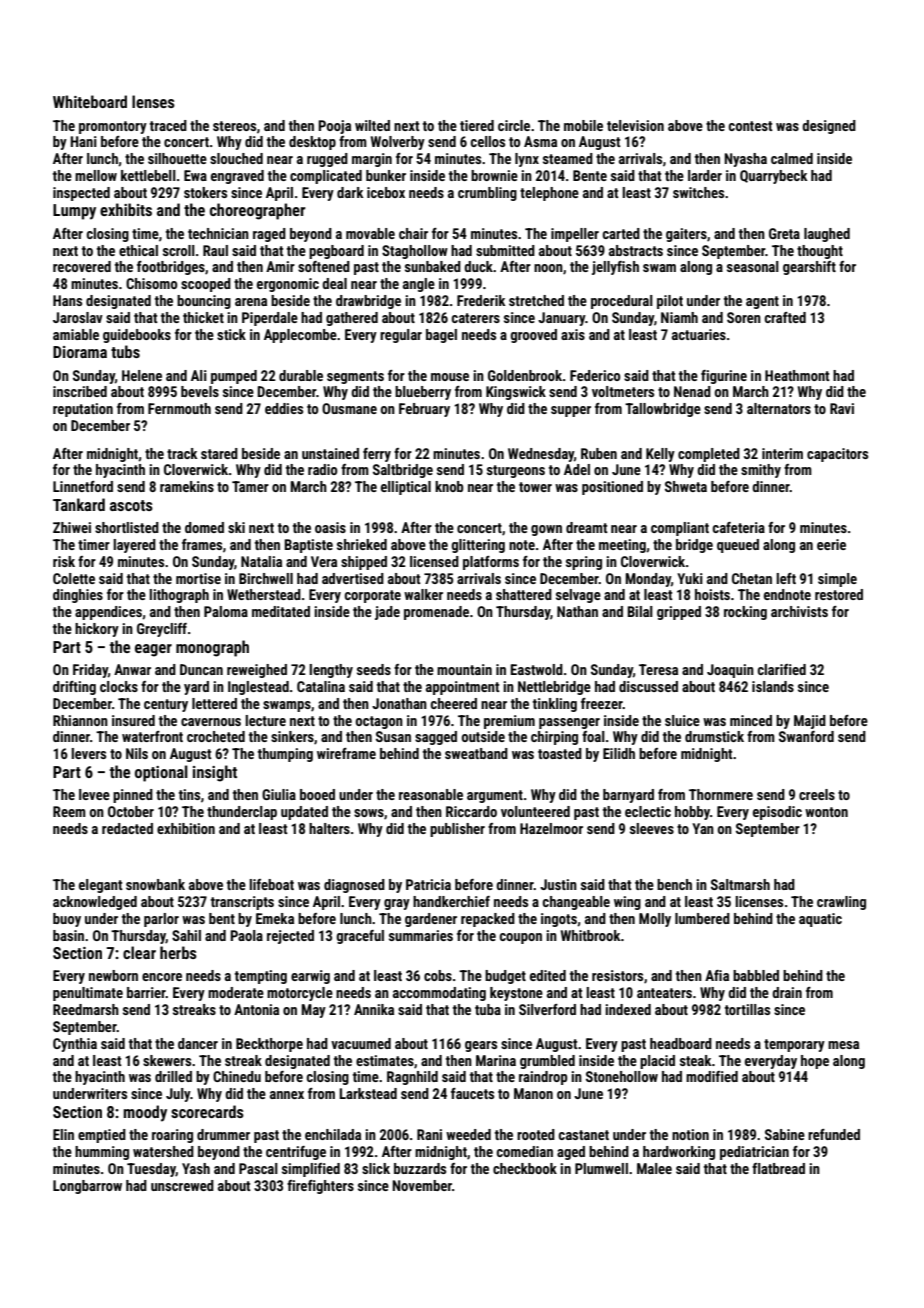 Image resolution: width=924 pixels, height=1308 pixels. I want to click on designed, so click(829, 127).
